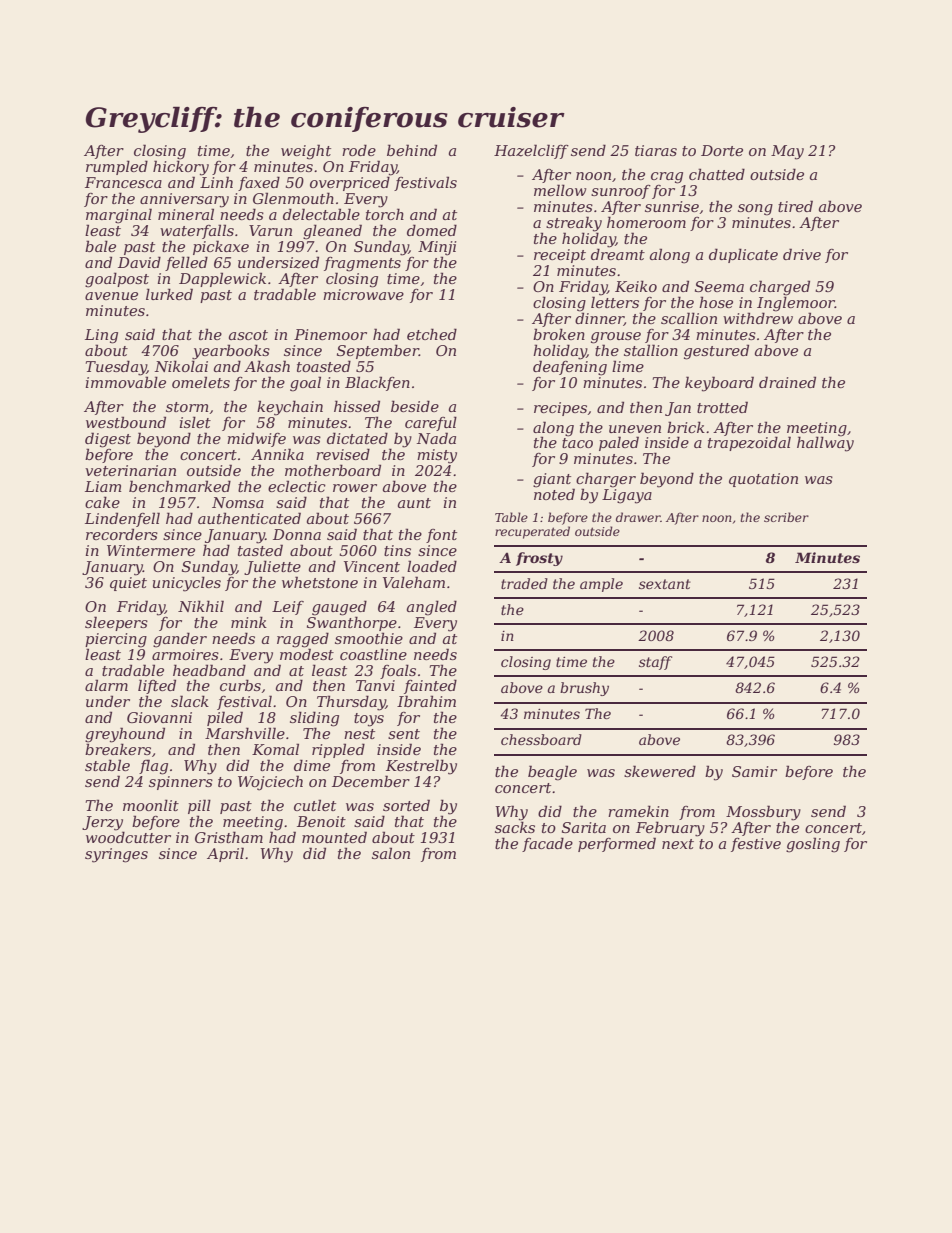 The height and width of the image is (1233, 952). What do you see at coordinates (355, 488) in the image?
I see `rower` at bounding box center [355, 488].
